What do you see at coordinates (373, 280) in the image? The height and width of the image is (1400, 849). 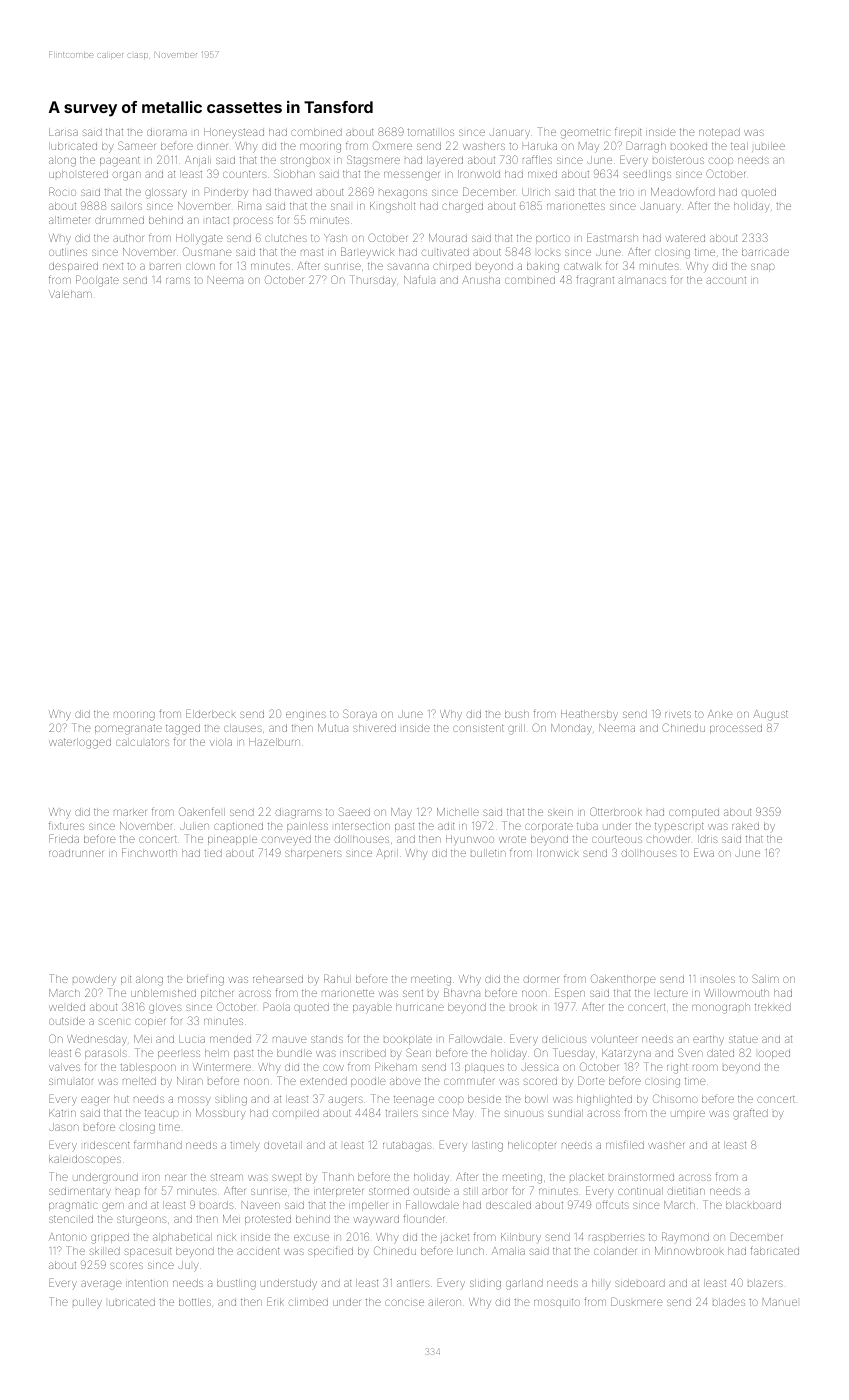 I see `Thursday` at bounding box center [373, 280].
